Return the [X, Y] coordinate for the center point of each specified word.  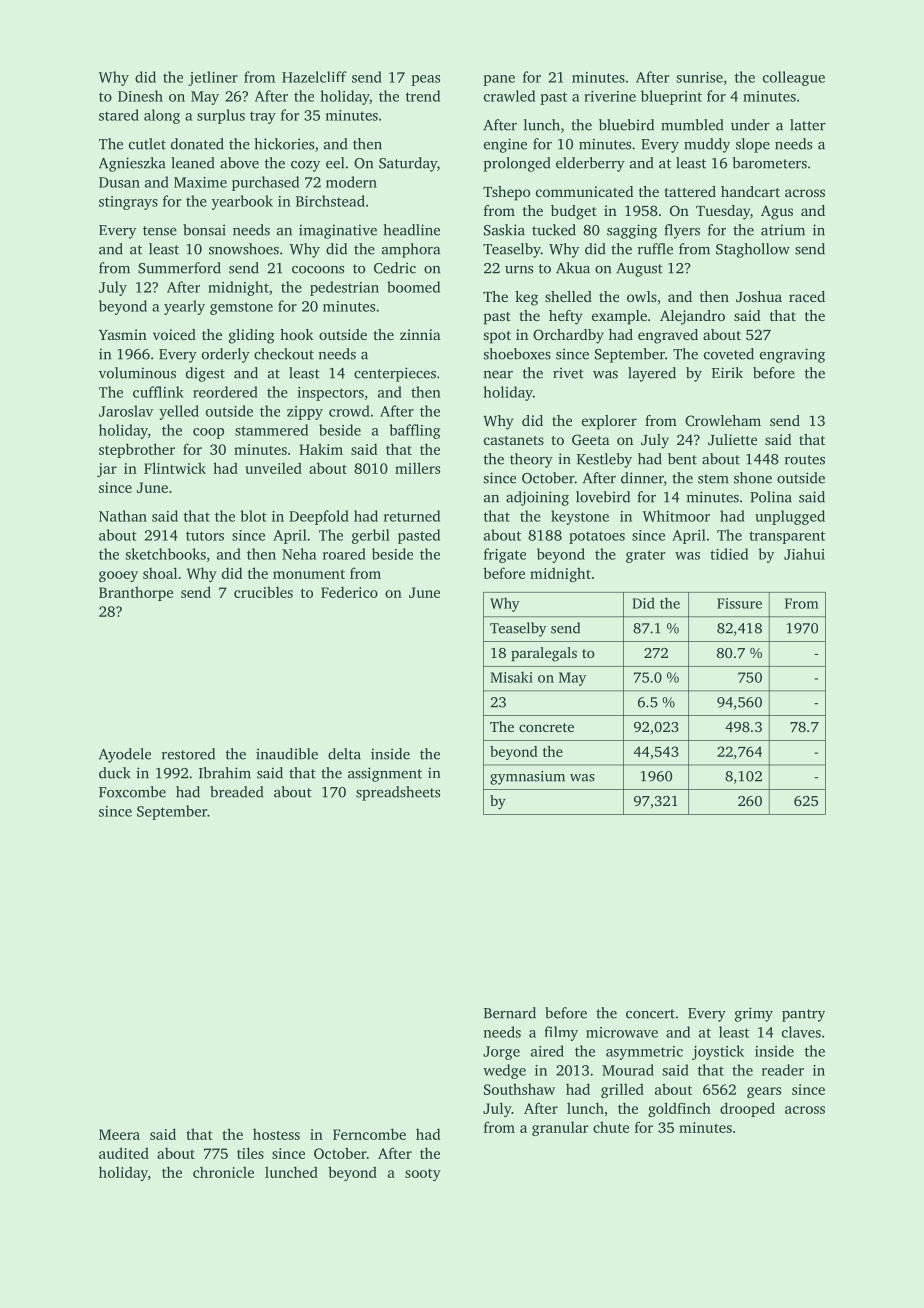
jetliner [213, 78]
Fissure [739, 603]
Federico [349, 592]
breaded [236, 792]
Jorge [501, 1053]
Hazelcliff [314, 77]
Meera [119, 1134]
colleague [794, 78]
